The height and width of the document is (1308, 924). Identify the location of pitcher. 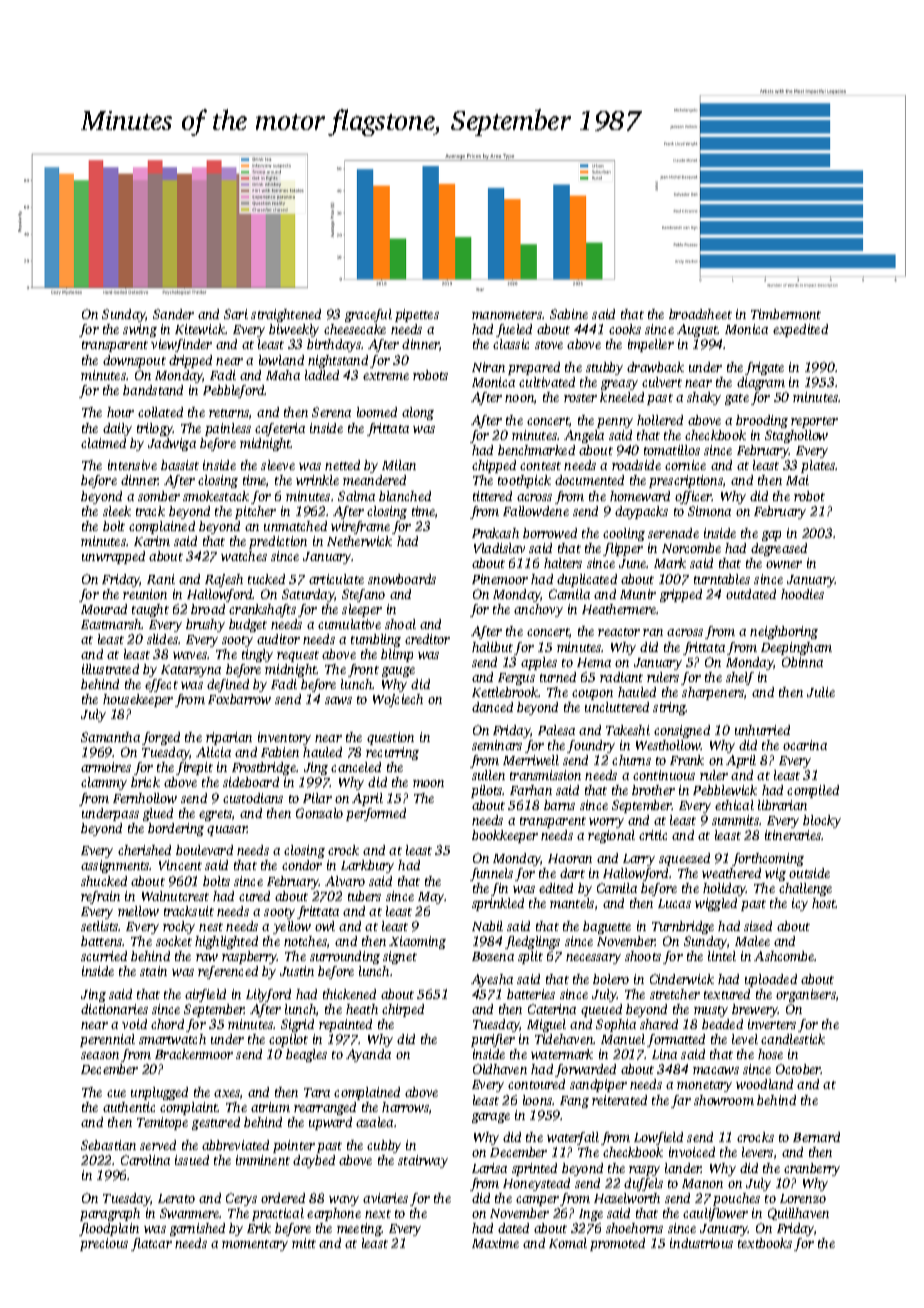
(255, 512).
